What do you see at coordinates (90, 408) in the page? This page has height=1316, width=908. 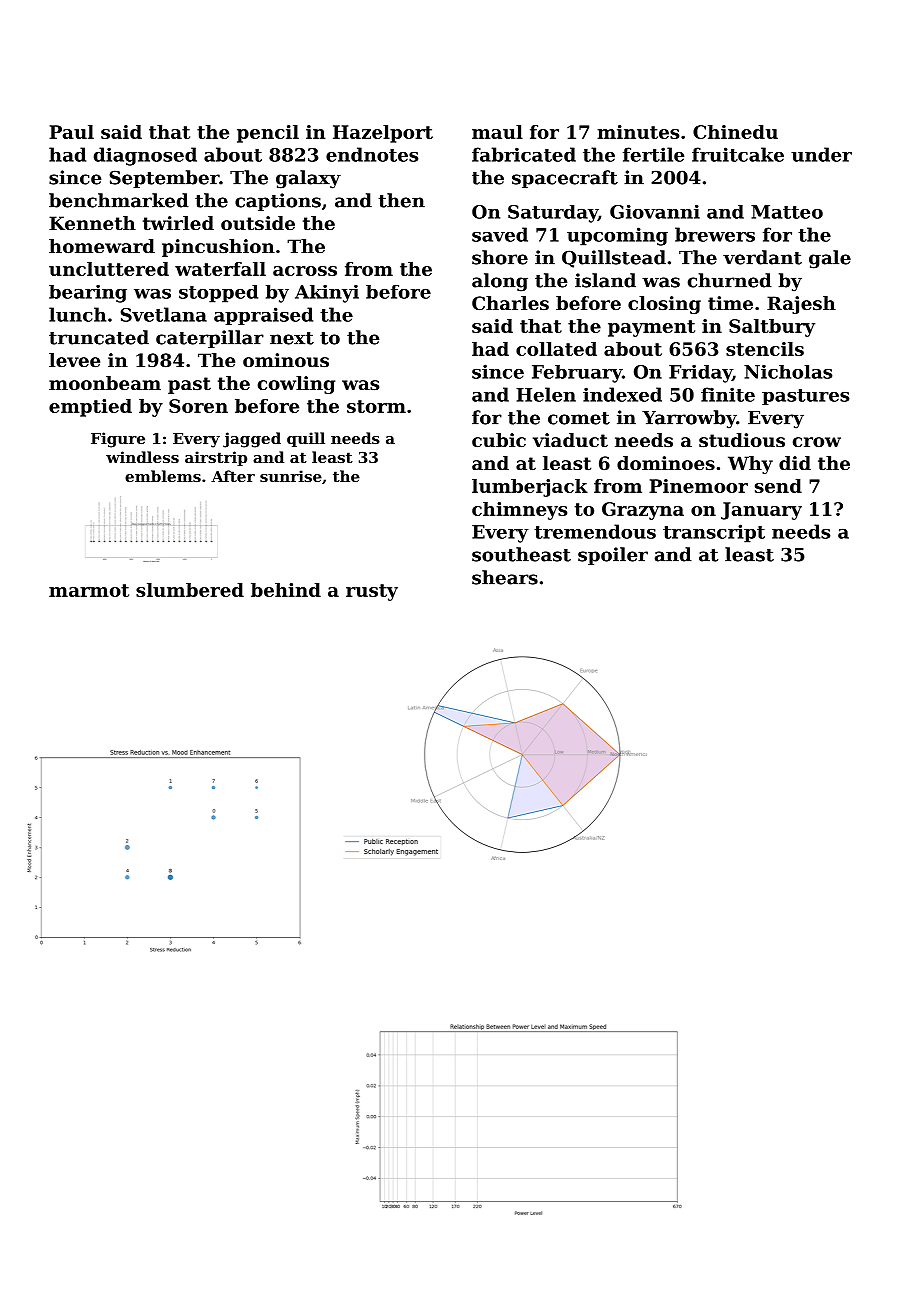 I see `emptied` at bounding box center [90, 408].
